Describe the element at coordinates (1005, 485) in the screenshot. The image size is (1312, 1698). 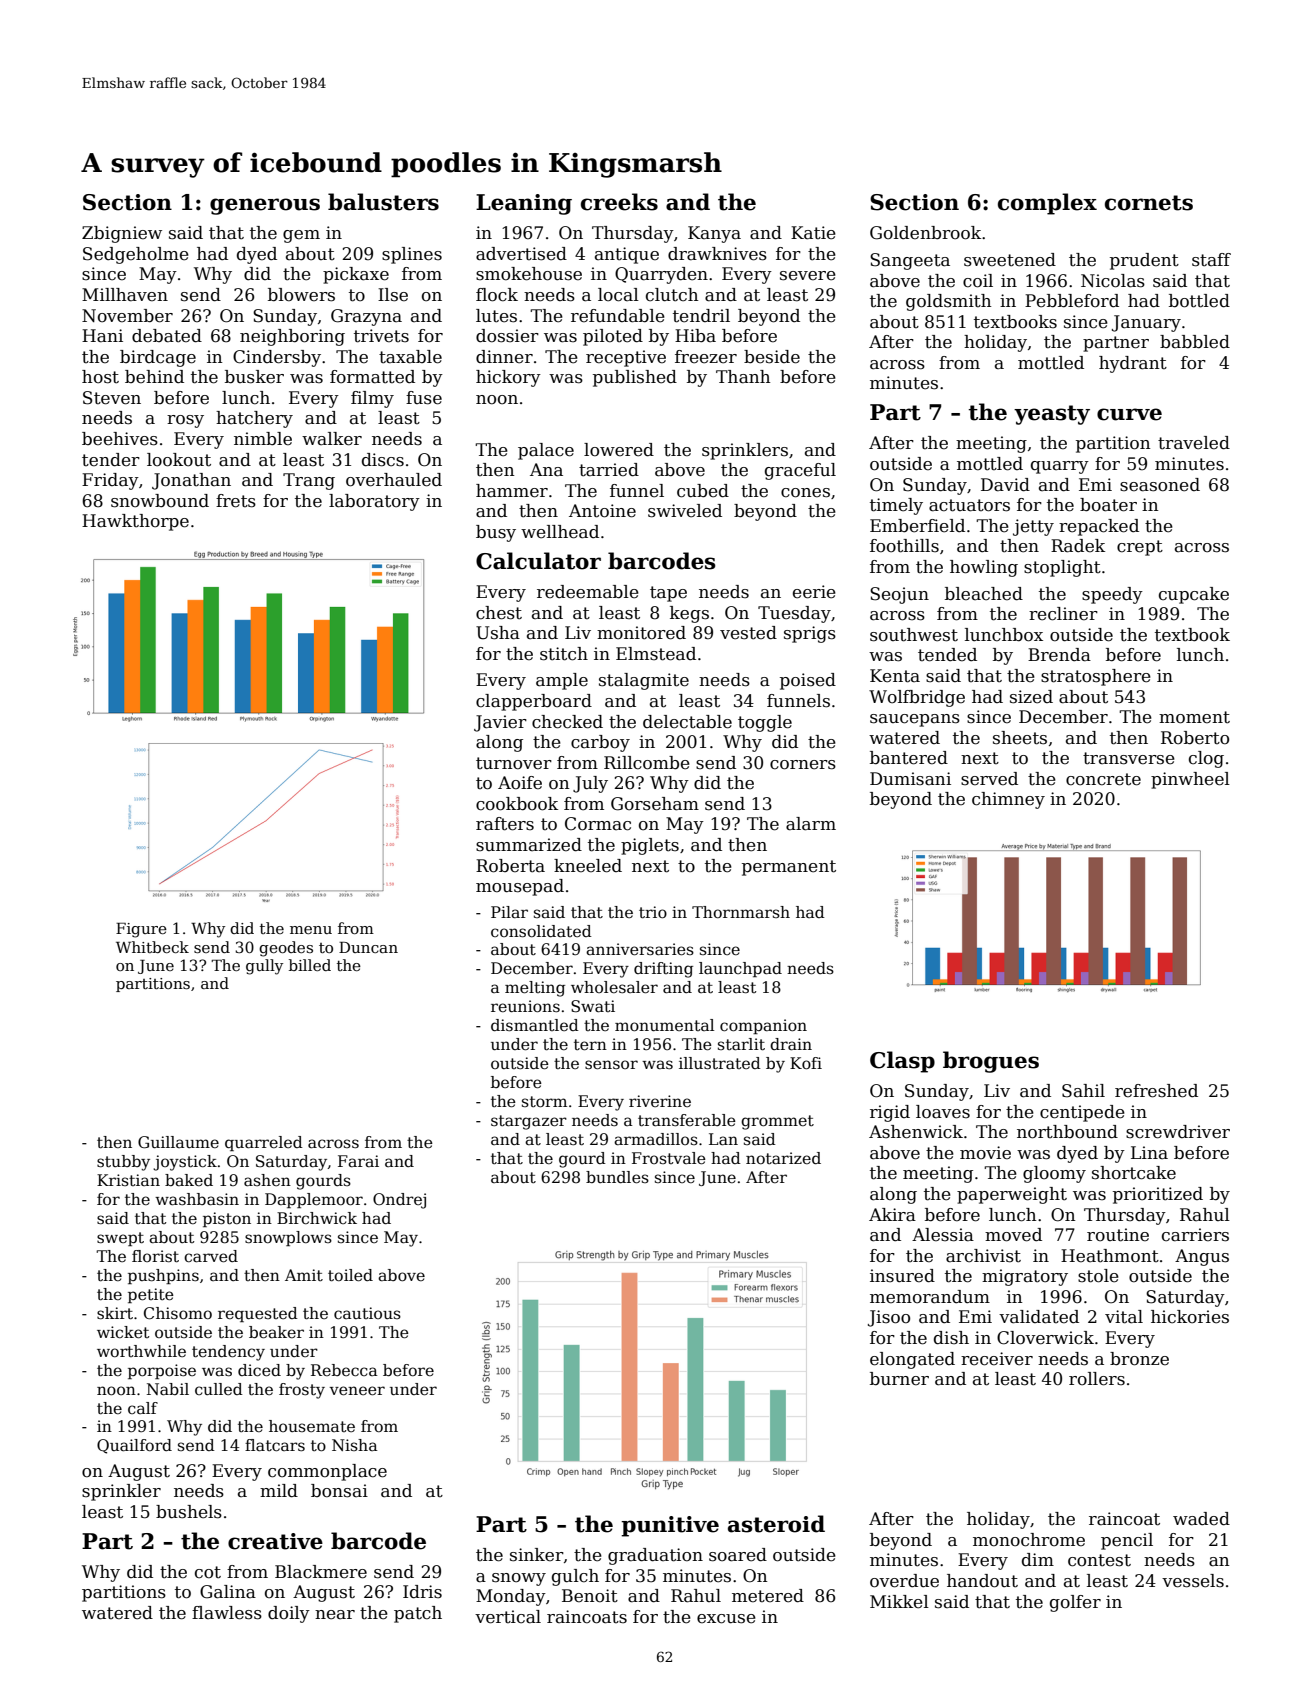
I see `David` at that location.
